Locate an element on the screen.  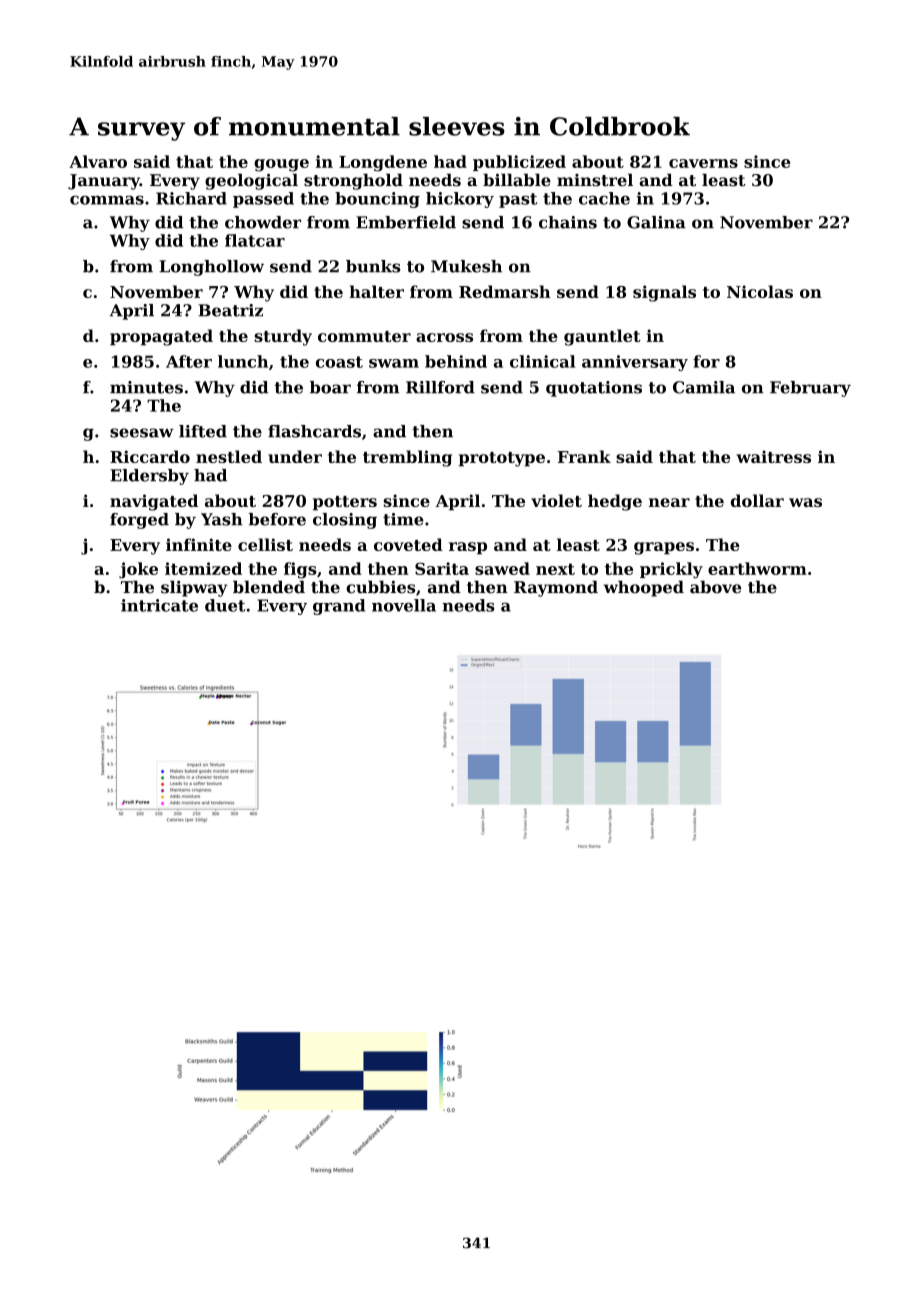
bunks is located at coordinates (373, 266).
